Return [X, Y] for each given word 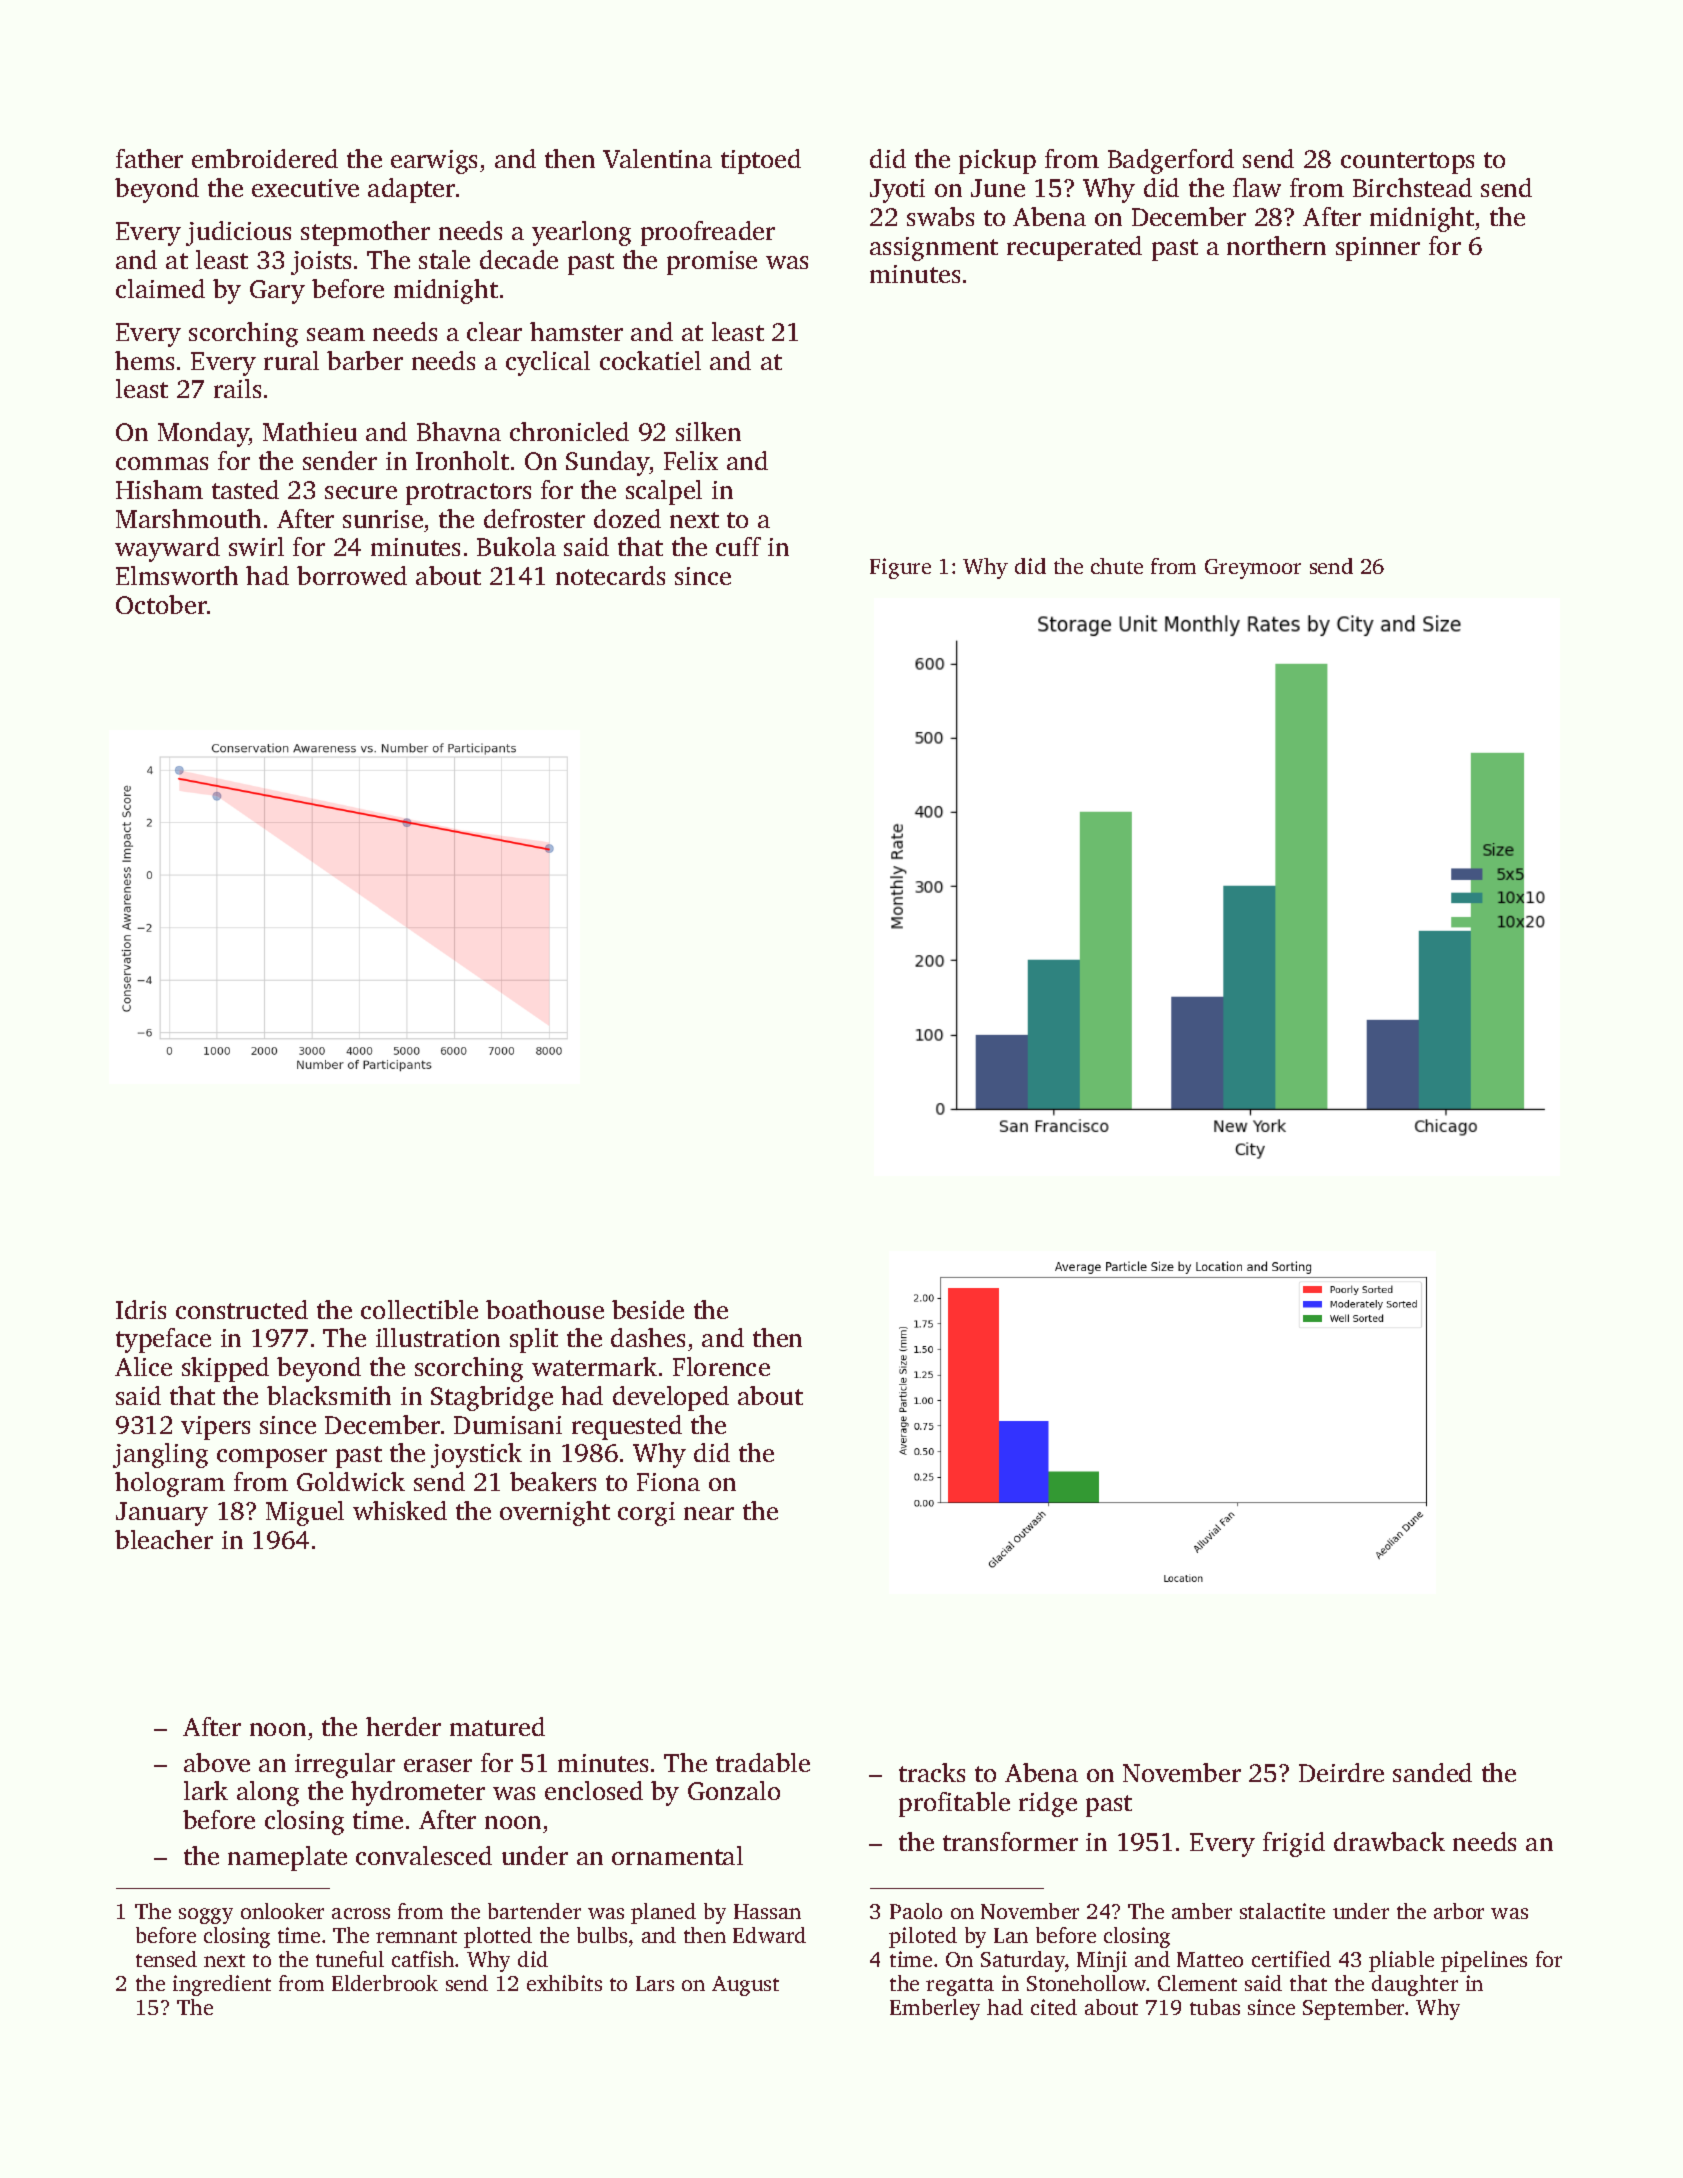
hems [144, 360]
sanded [1432, 1772]
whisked [400, 1510]
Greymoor [1253, 569]
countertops [1407, 163]
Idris [141, 1309]
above [217, 1762]
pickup [997, 161]
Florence [721, 1366]
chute [1117, 566]
